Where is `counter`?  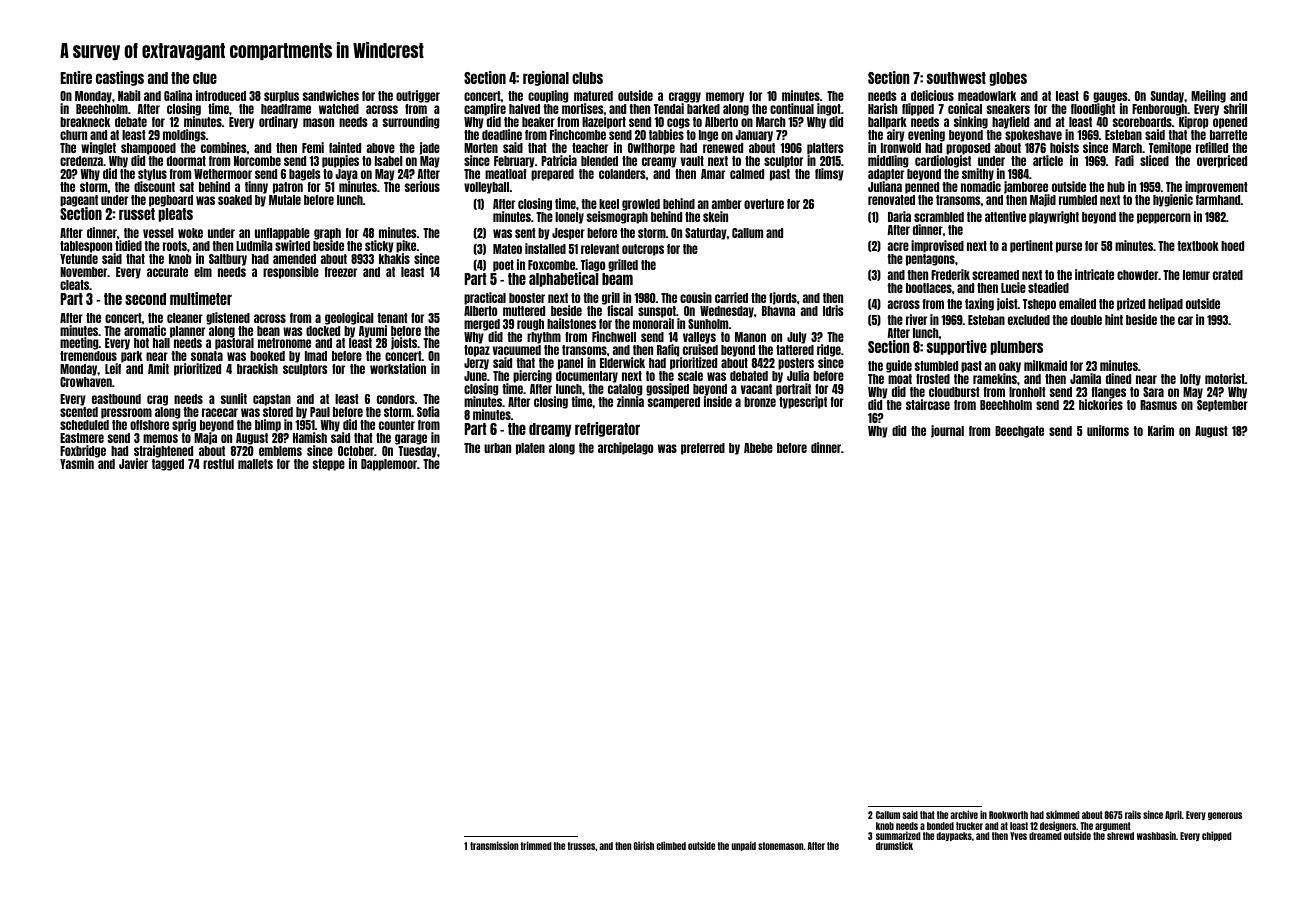 counter is located at coordinates (397, 425).
